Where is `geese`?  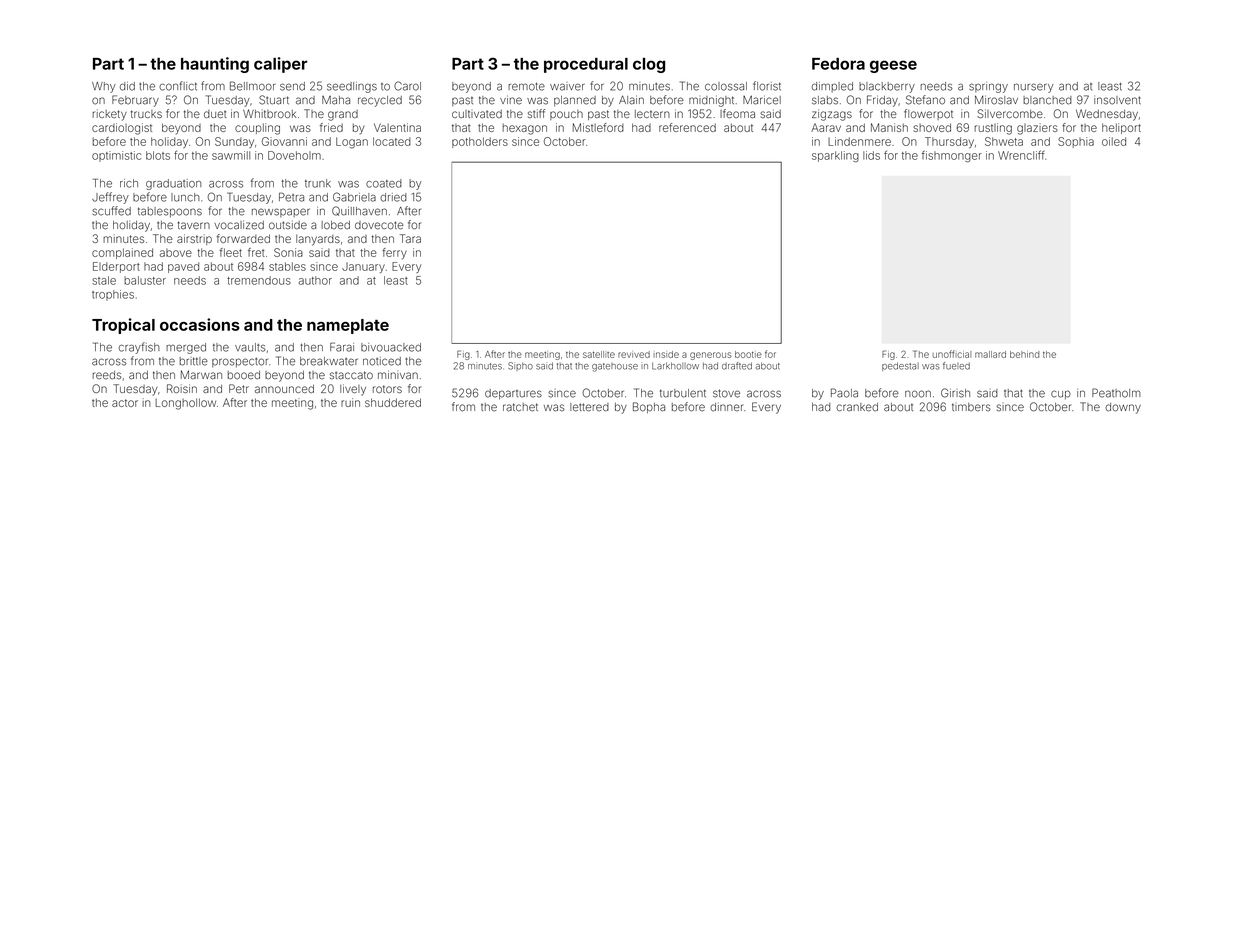 geese is located at coordinates (893, 66).
